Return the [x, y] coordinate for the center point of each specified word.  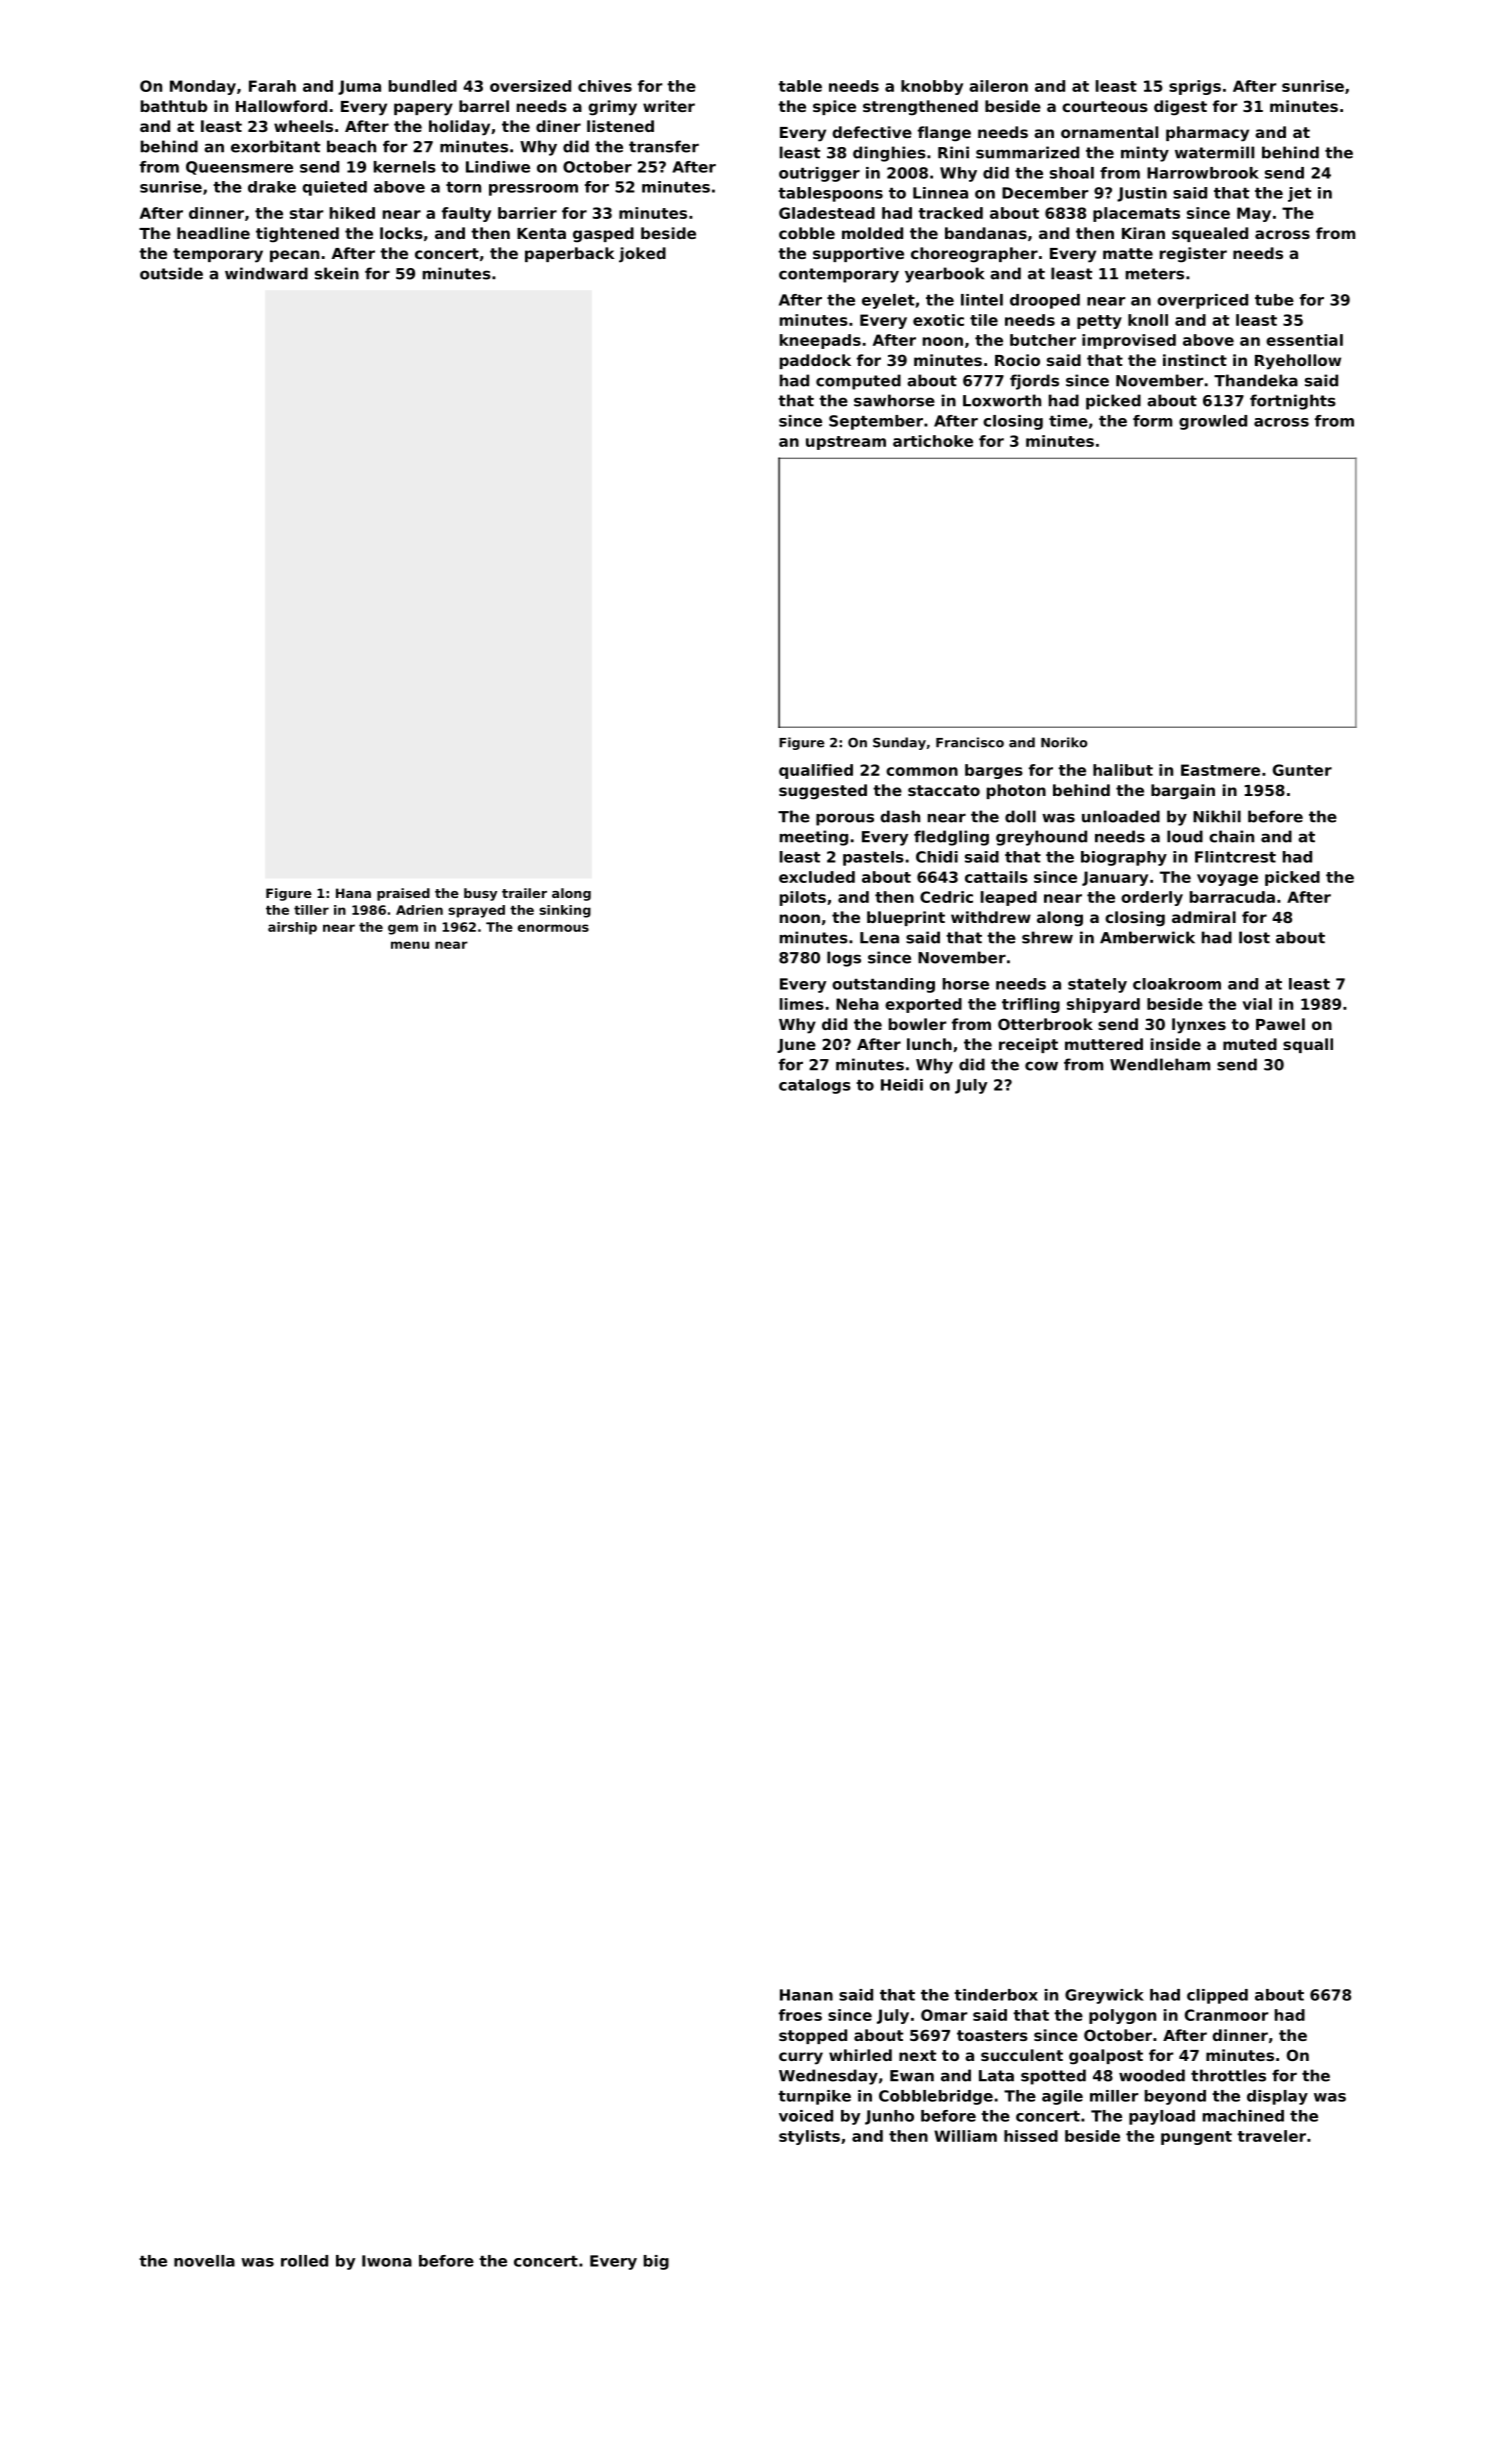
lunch [929, 1044]
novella [204, 2261]
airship [292, 928]
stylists [809, 2137]
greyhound [1041, 838]
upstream [846, 443]
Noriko [1064, 742]
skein [337, 273]
